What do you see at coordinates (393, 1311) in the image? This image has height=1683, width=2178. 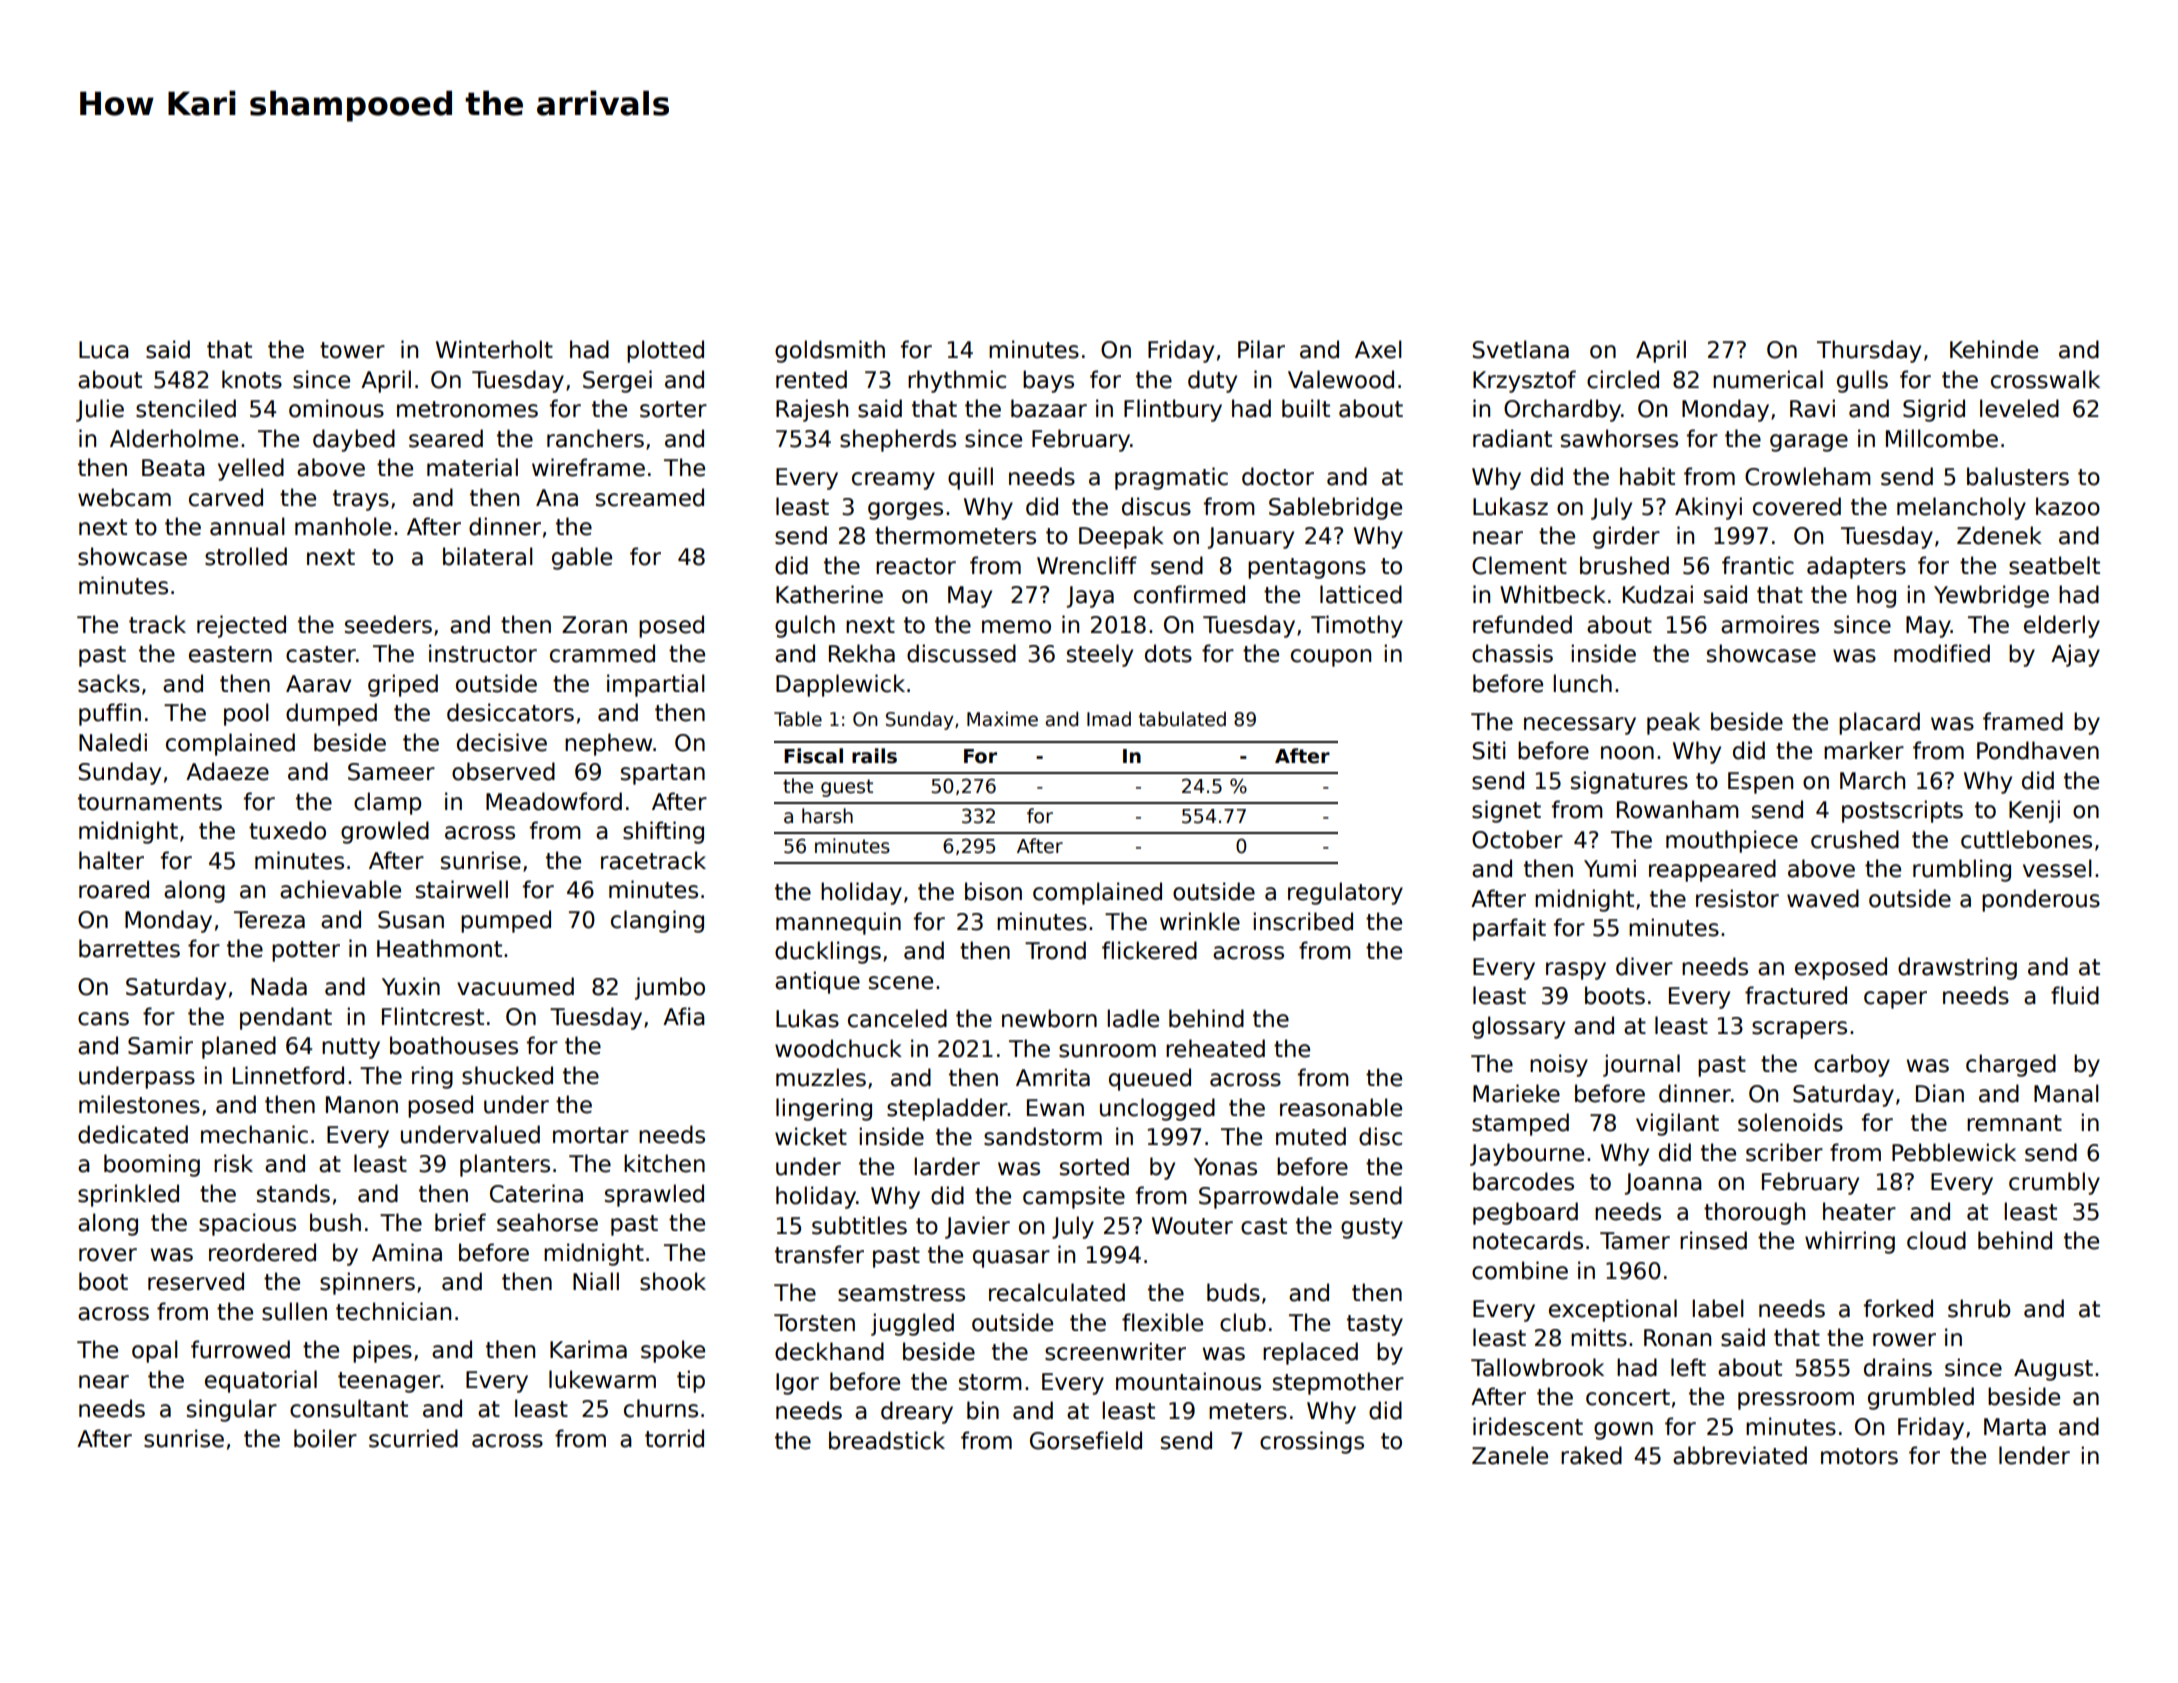 I see `technician` at bounding box center [393, 1311].
